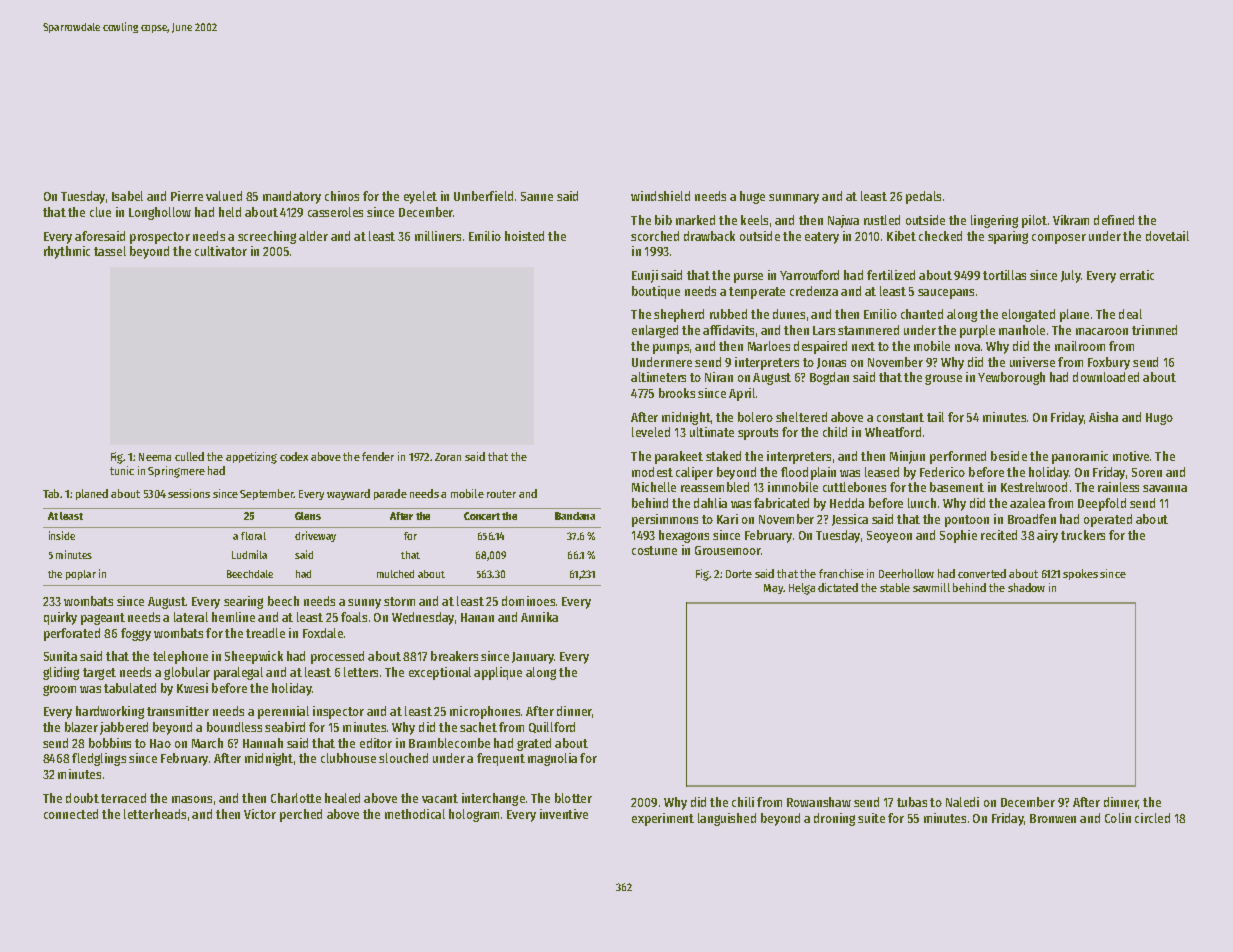 The image size is (1233, 952). Describe the element at coordinates (440, 673) in the screenshot. I see `exceptional` at that location.
